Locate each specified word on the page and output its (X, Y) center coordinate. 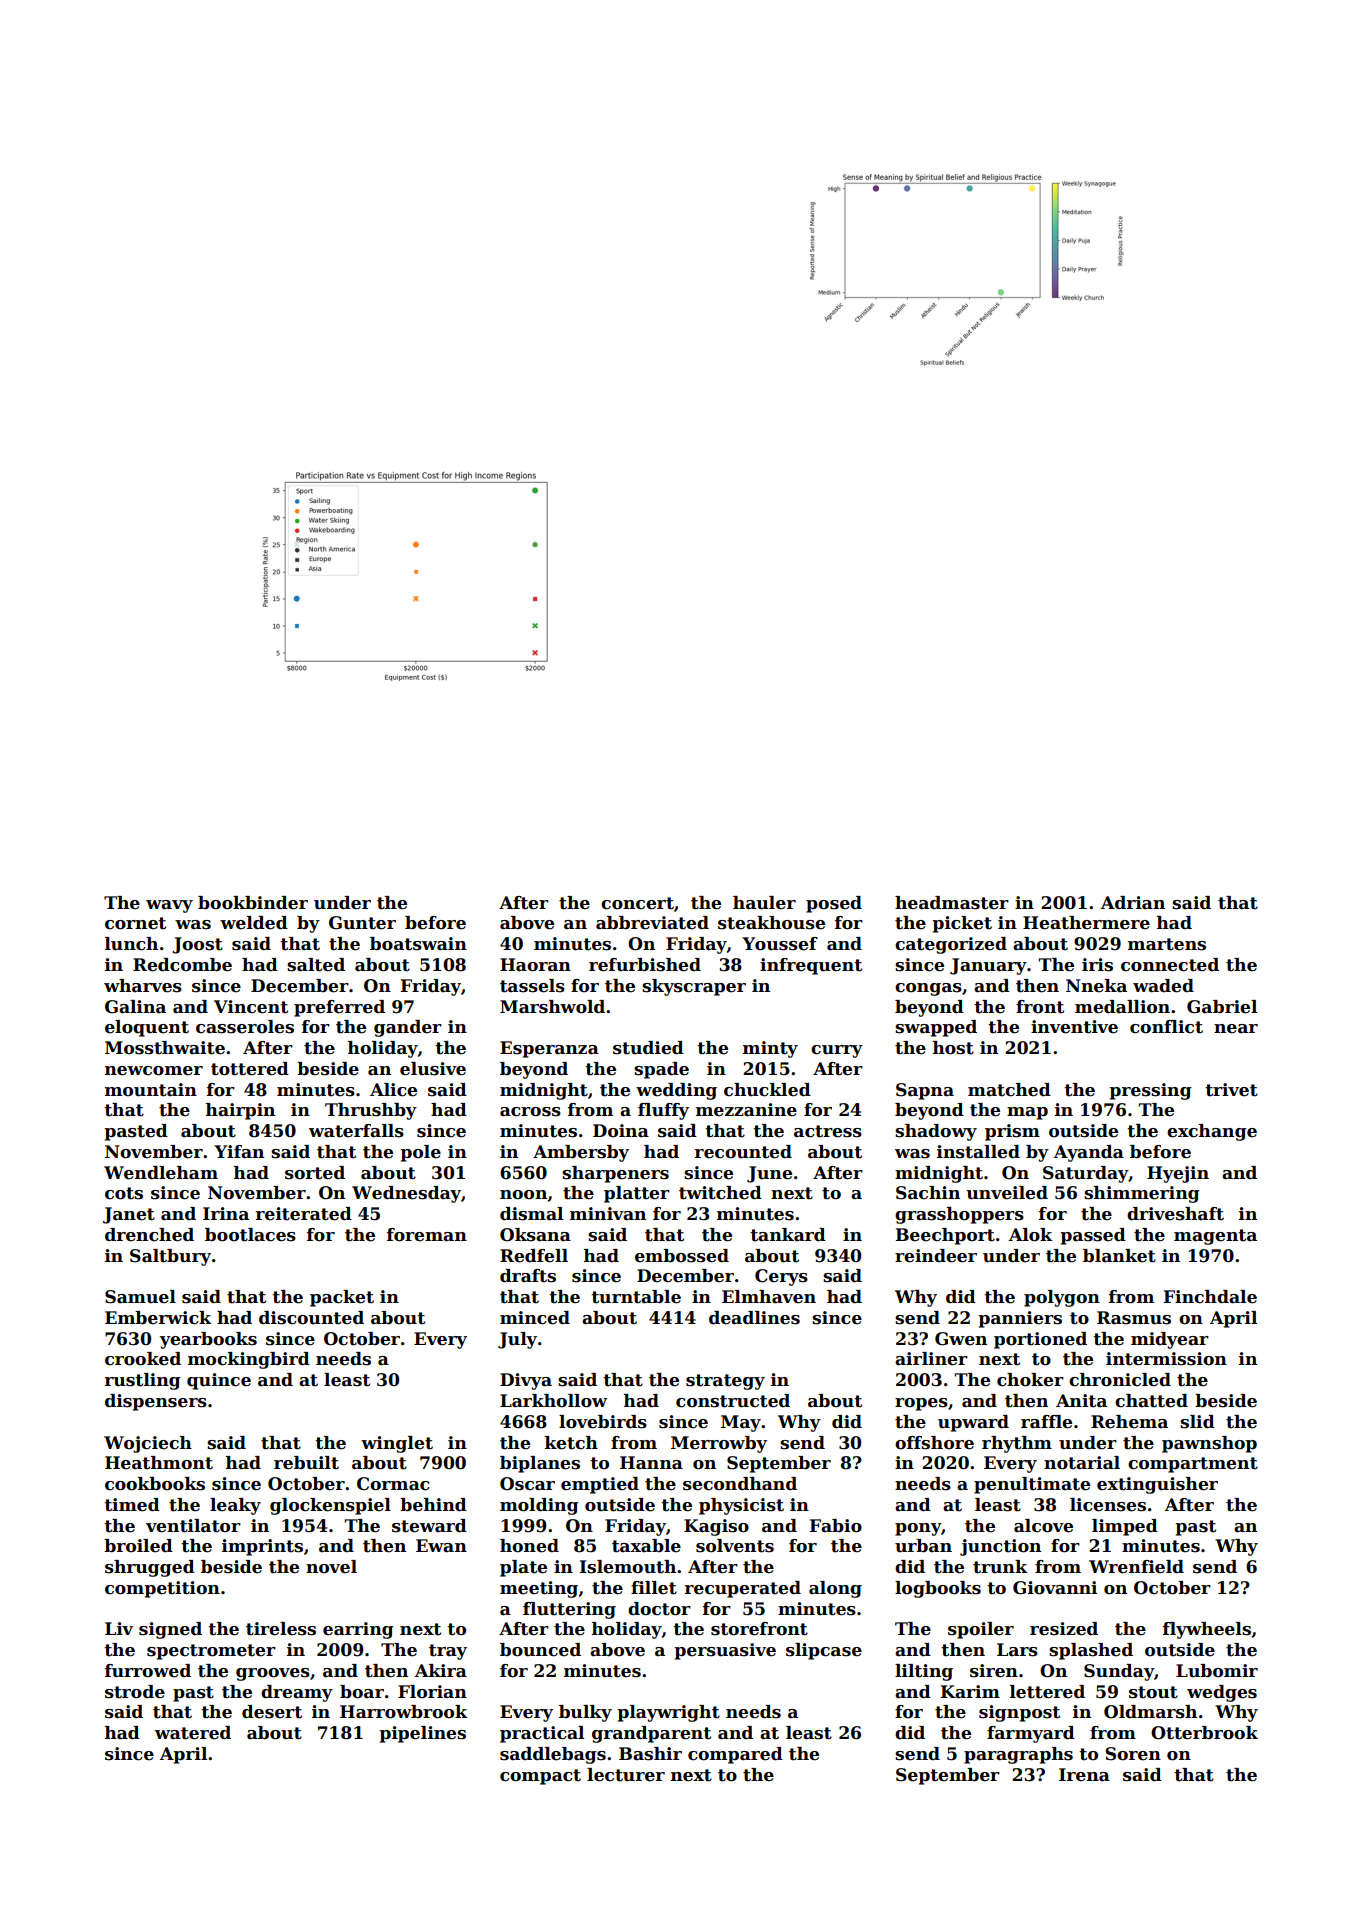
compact (540, 1777)
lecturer (626, 1775)
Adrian (1133, 903)
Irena (1084, 1775)
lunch (131, 944)
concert (637, 903)
